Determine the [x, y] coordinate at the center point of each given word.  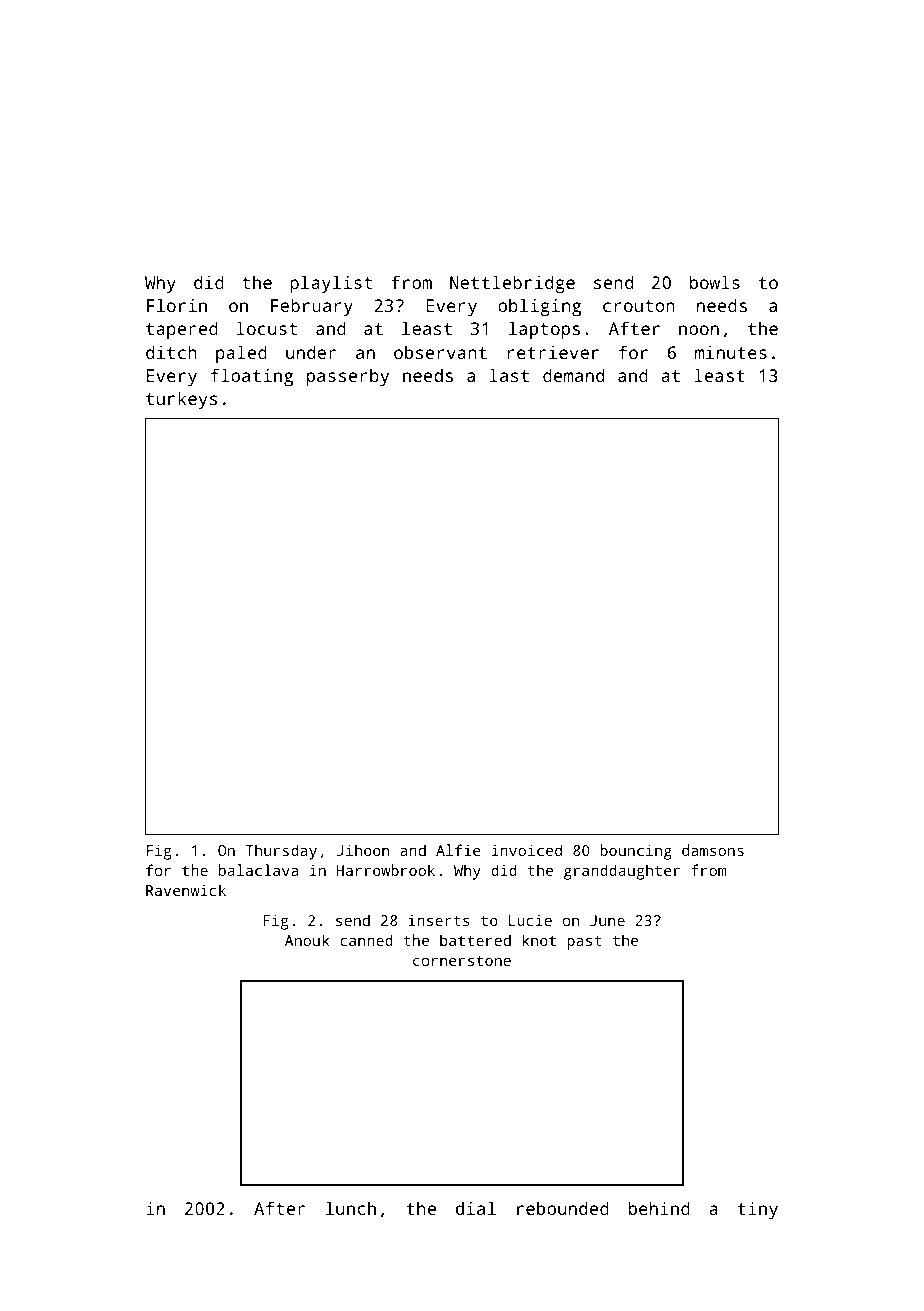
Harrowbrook [385, 870]
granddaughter [622, 872]
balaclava [258, 870]
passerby [348, 377]
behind [659, 1208]
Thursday [281, 852]
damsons [713, 850]
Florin [177, 305]
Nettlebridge [512, 284]
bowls [715, 282]
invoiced [527, 850]
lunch [351, 1208]
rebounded [563, 1208]
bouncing [636, 852]
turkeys [181, 400]
